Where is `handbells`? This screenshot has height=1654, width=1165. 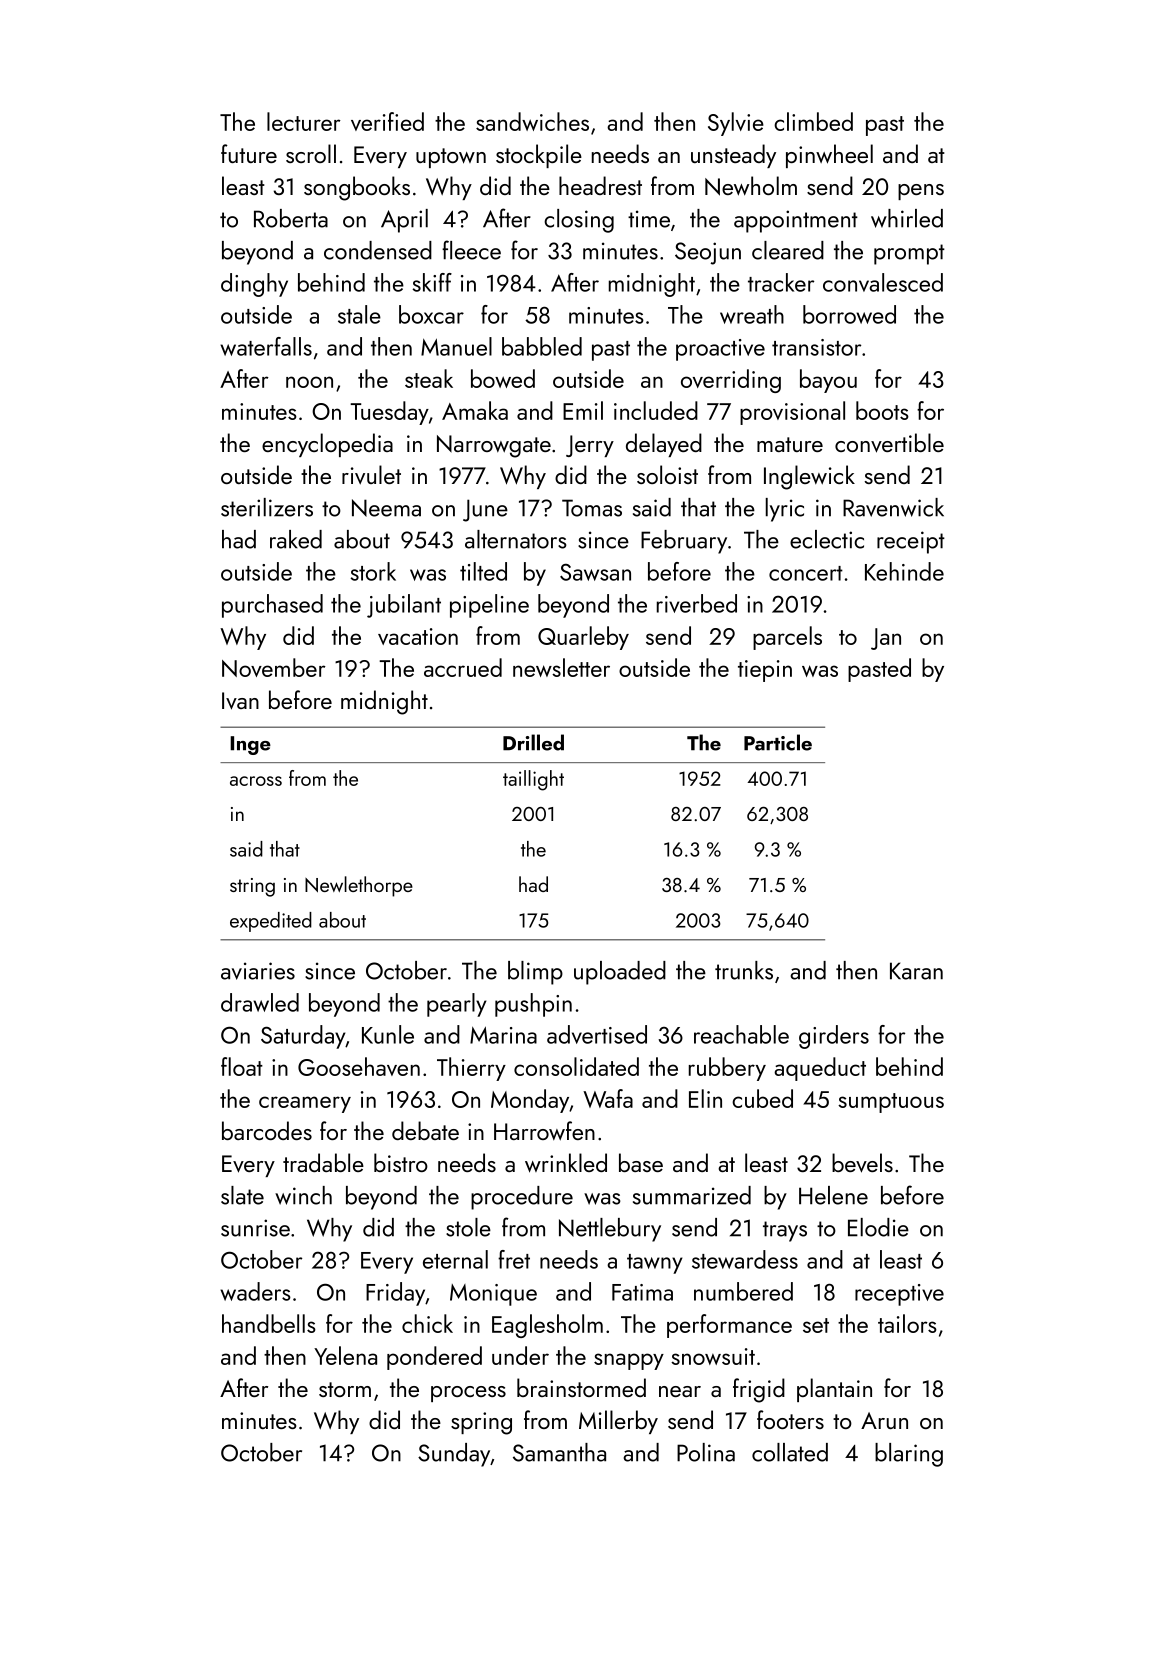 handbells is located at coordinates (269, 1323).
